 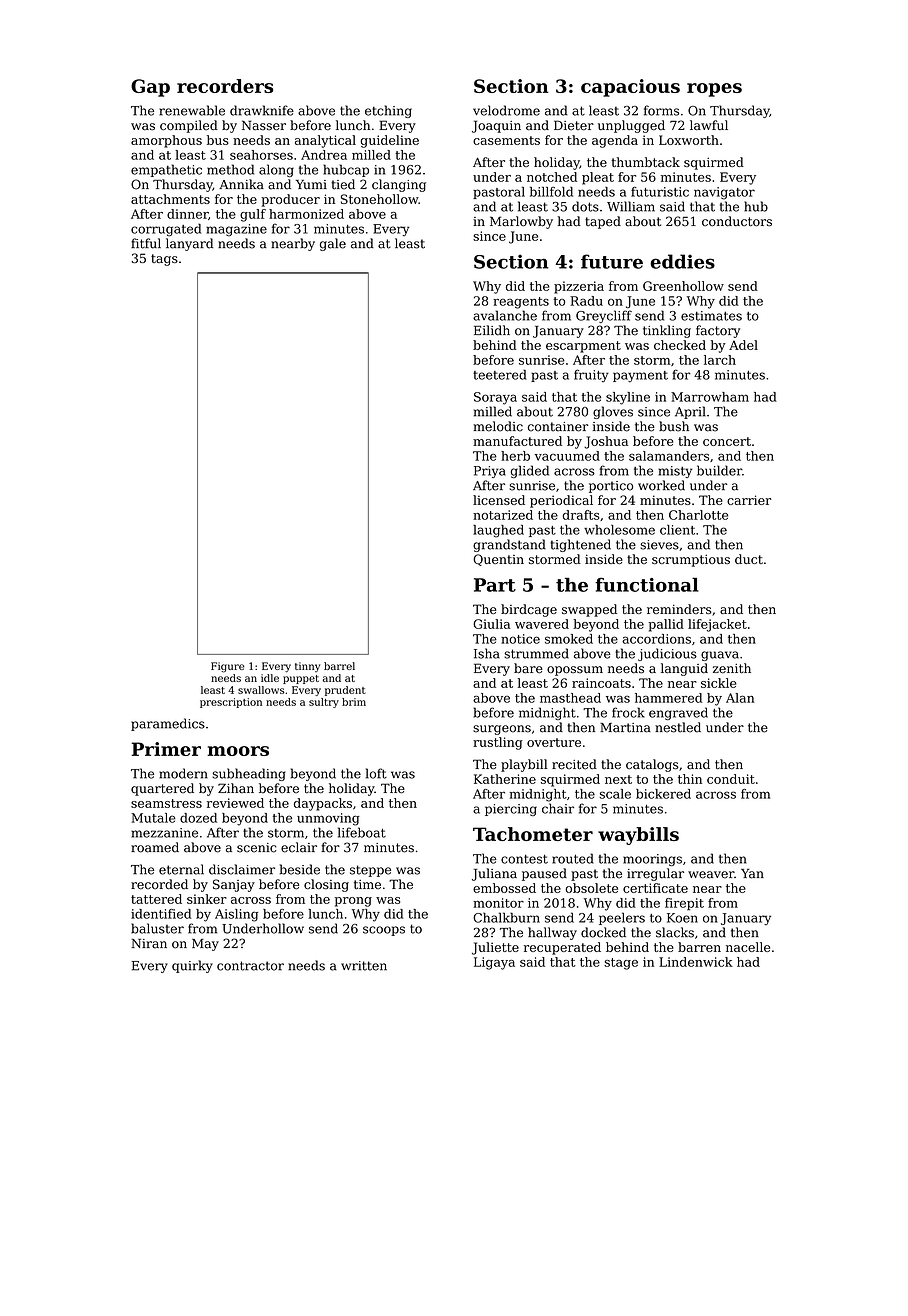 What do you see at coordinates (388, 111) in the screenshot?
I see `etching` at bounding box center [388, 111].
